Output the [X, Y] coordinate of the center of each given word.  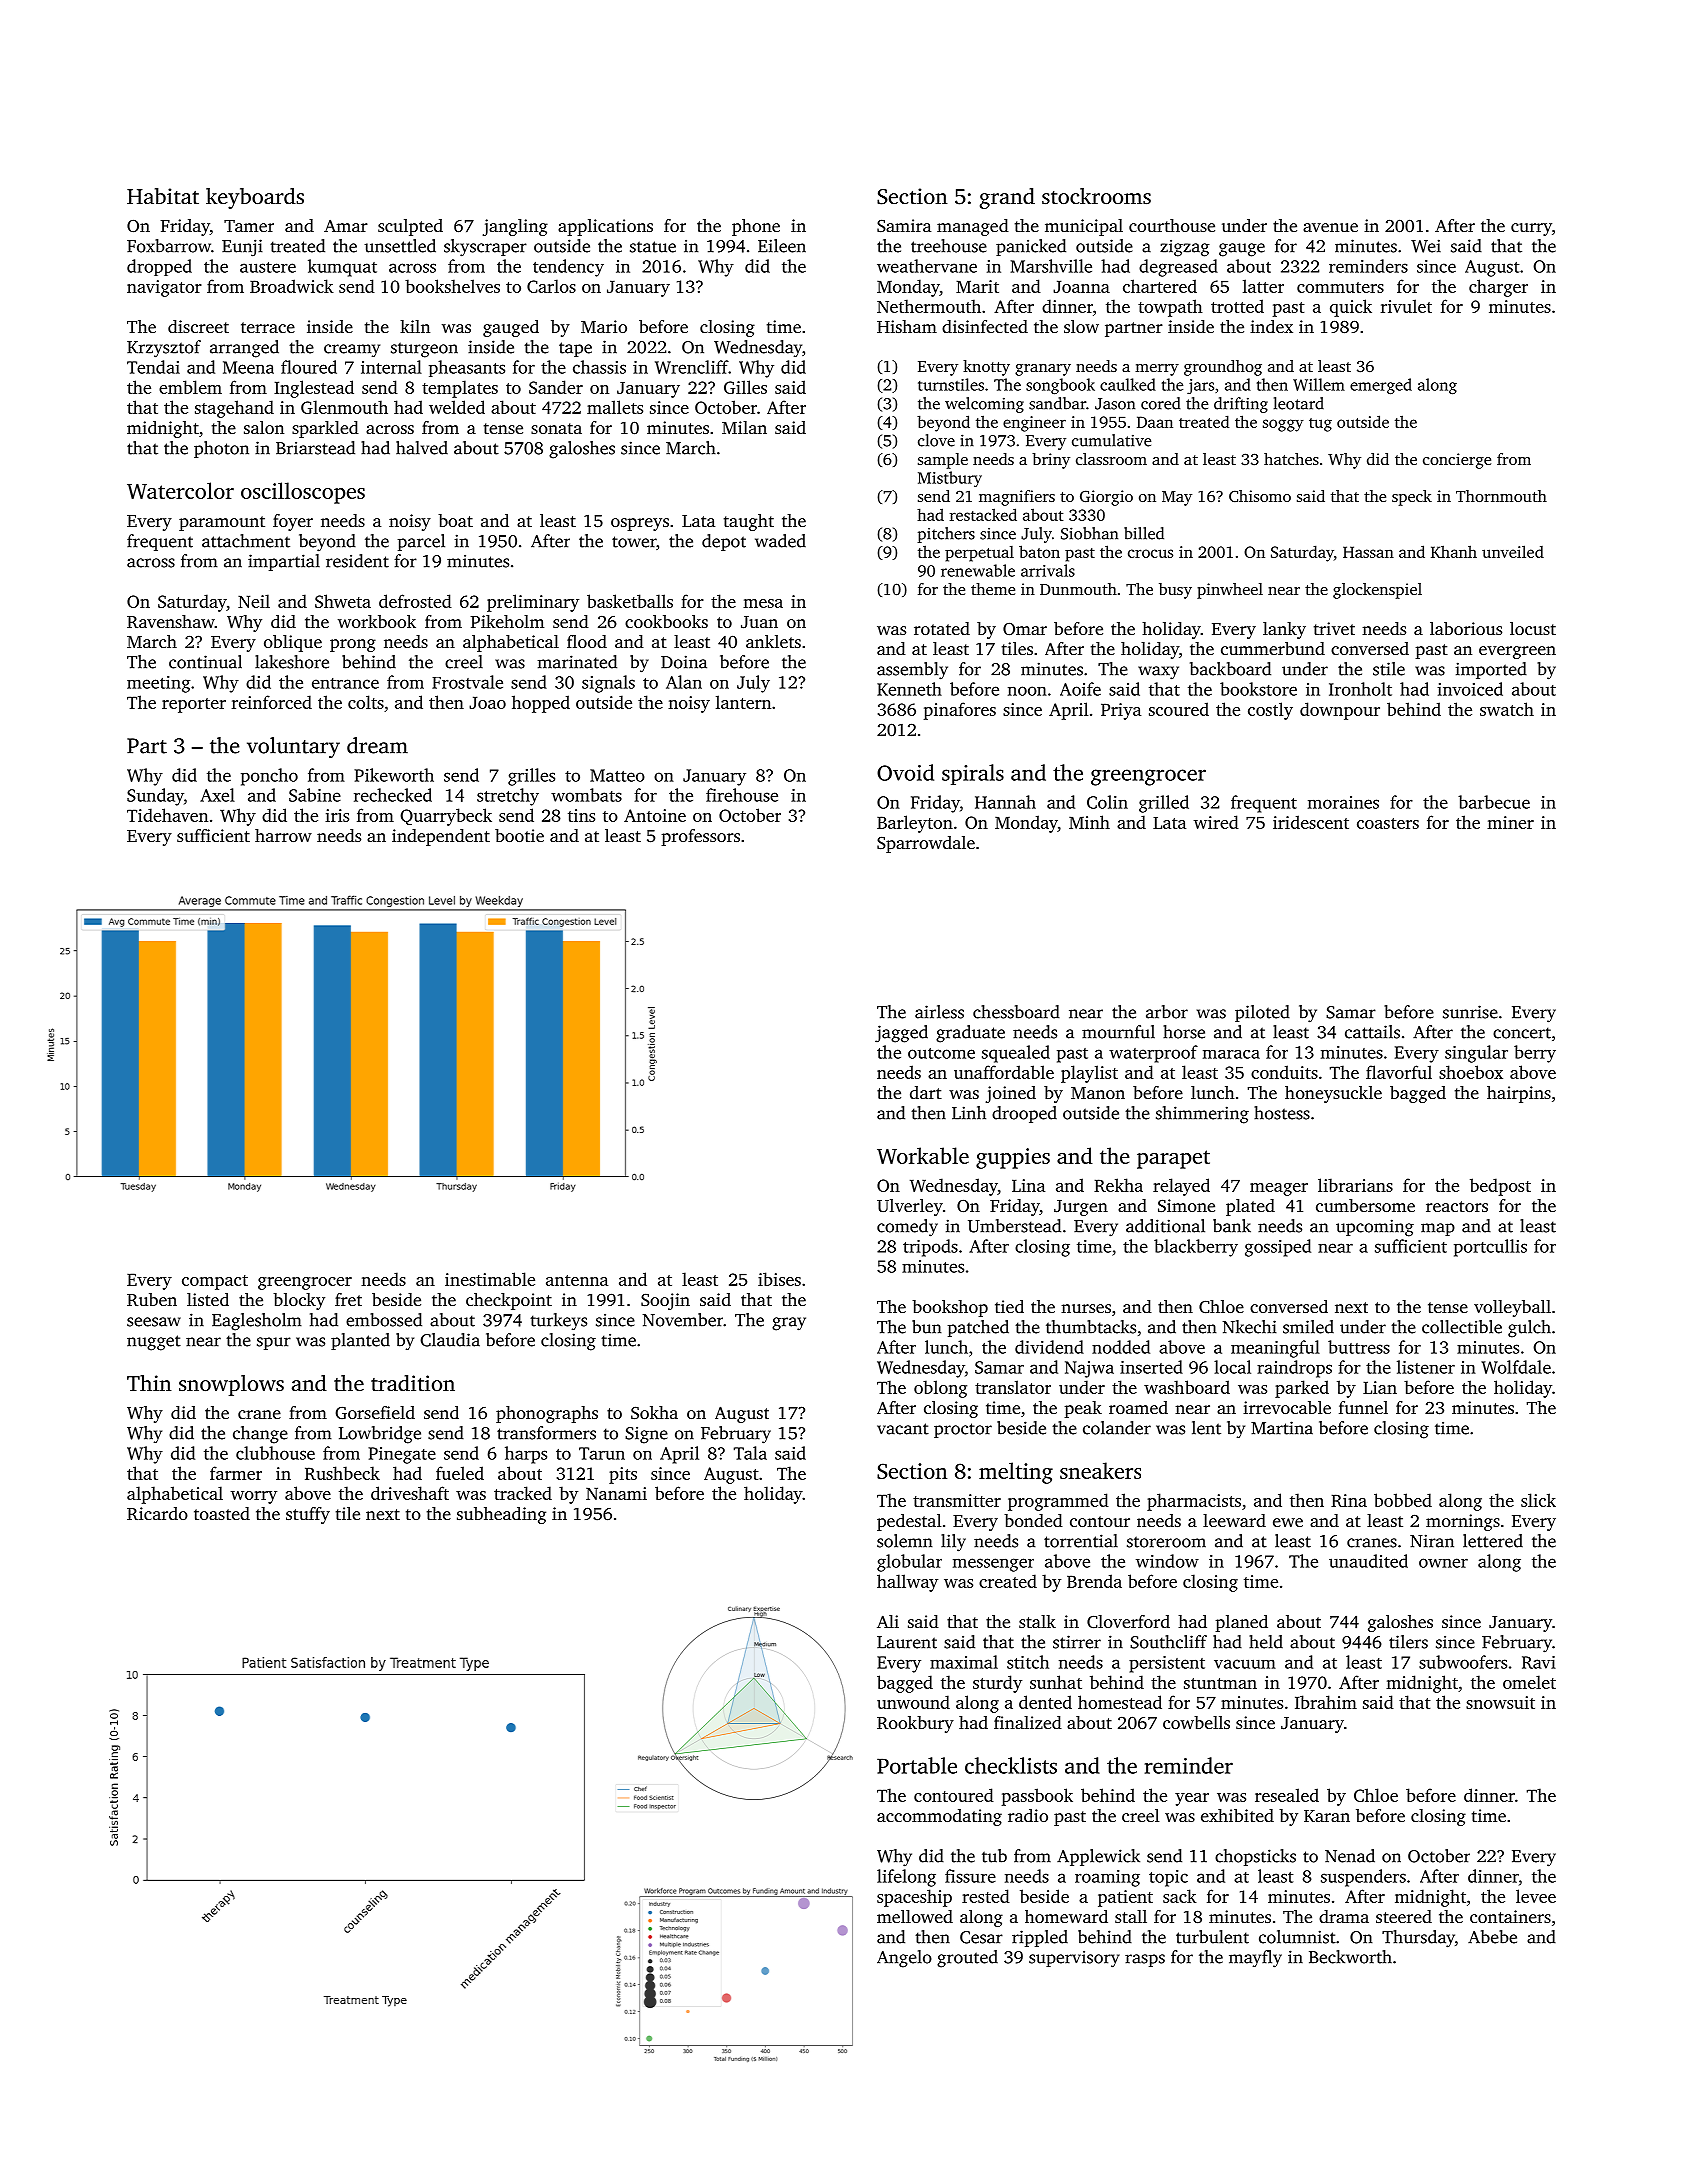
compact [215, 1282]
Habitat [163, 196]
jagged [901, 1034]
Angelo [904, 1959]
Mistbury [950, 479]
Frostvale [467, 682]
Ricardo [157, 1513]
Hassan [1368, 552]
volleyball [1512, 1308]
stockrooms [1096, 196]
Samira [904, 226]
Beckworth [1350, 1957]
